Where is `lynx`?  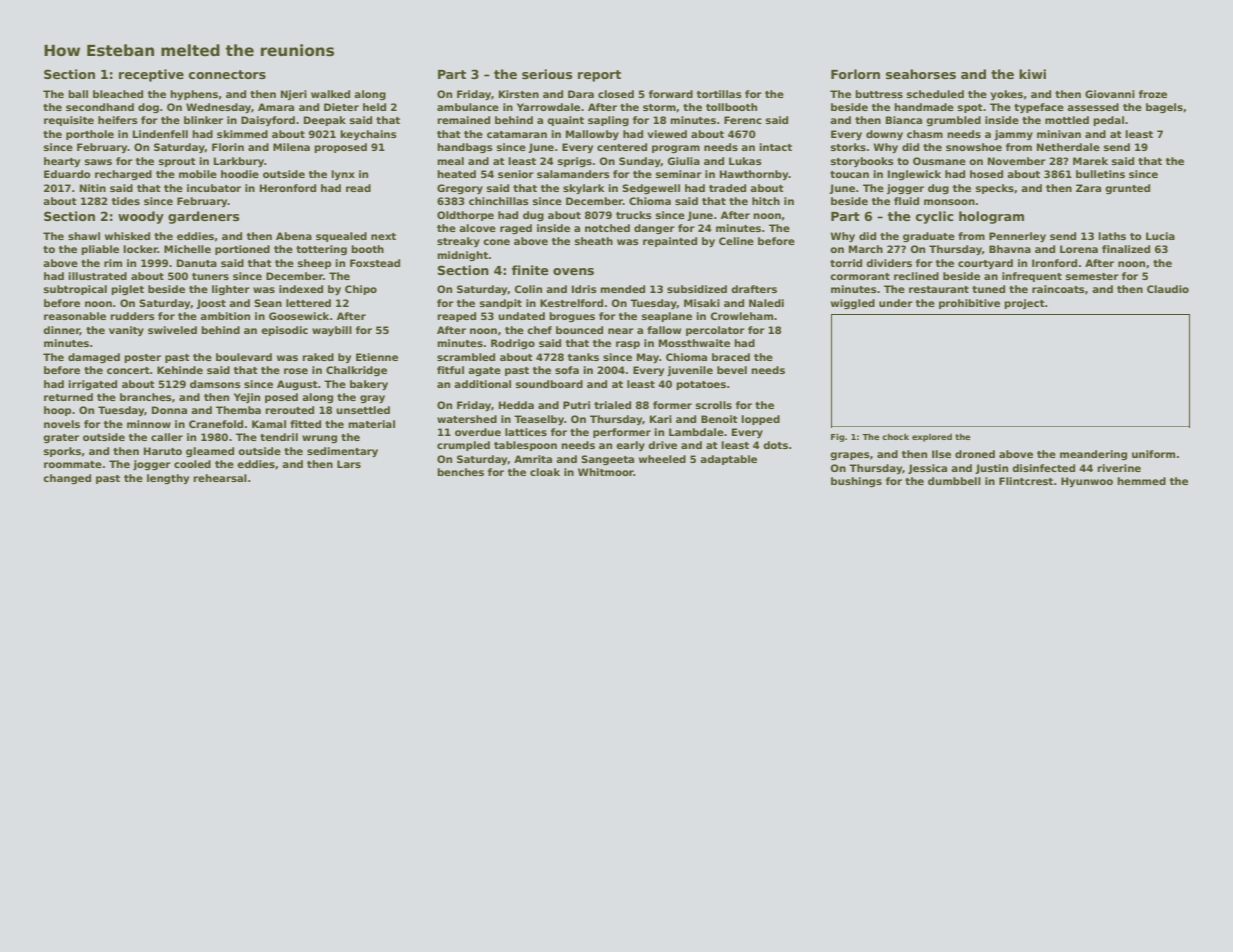
lynx is located at coordinates (343, 175).
